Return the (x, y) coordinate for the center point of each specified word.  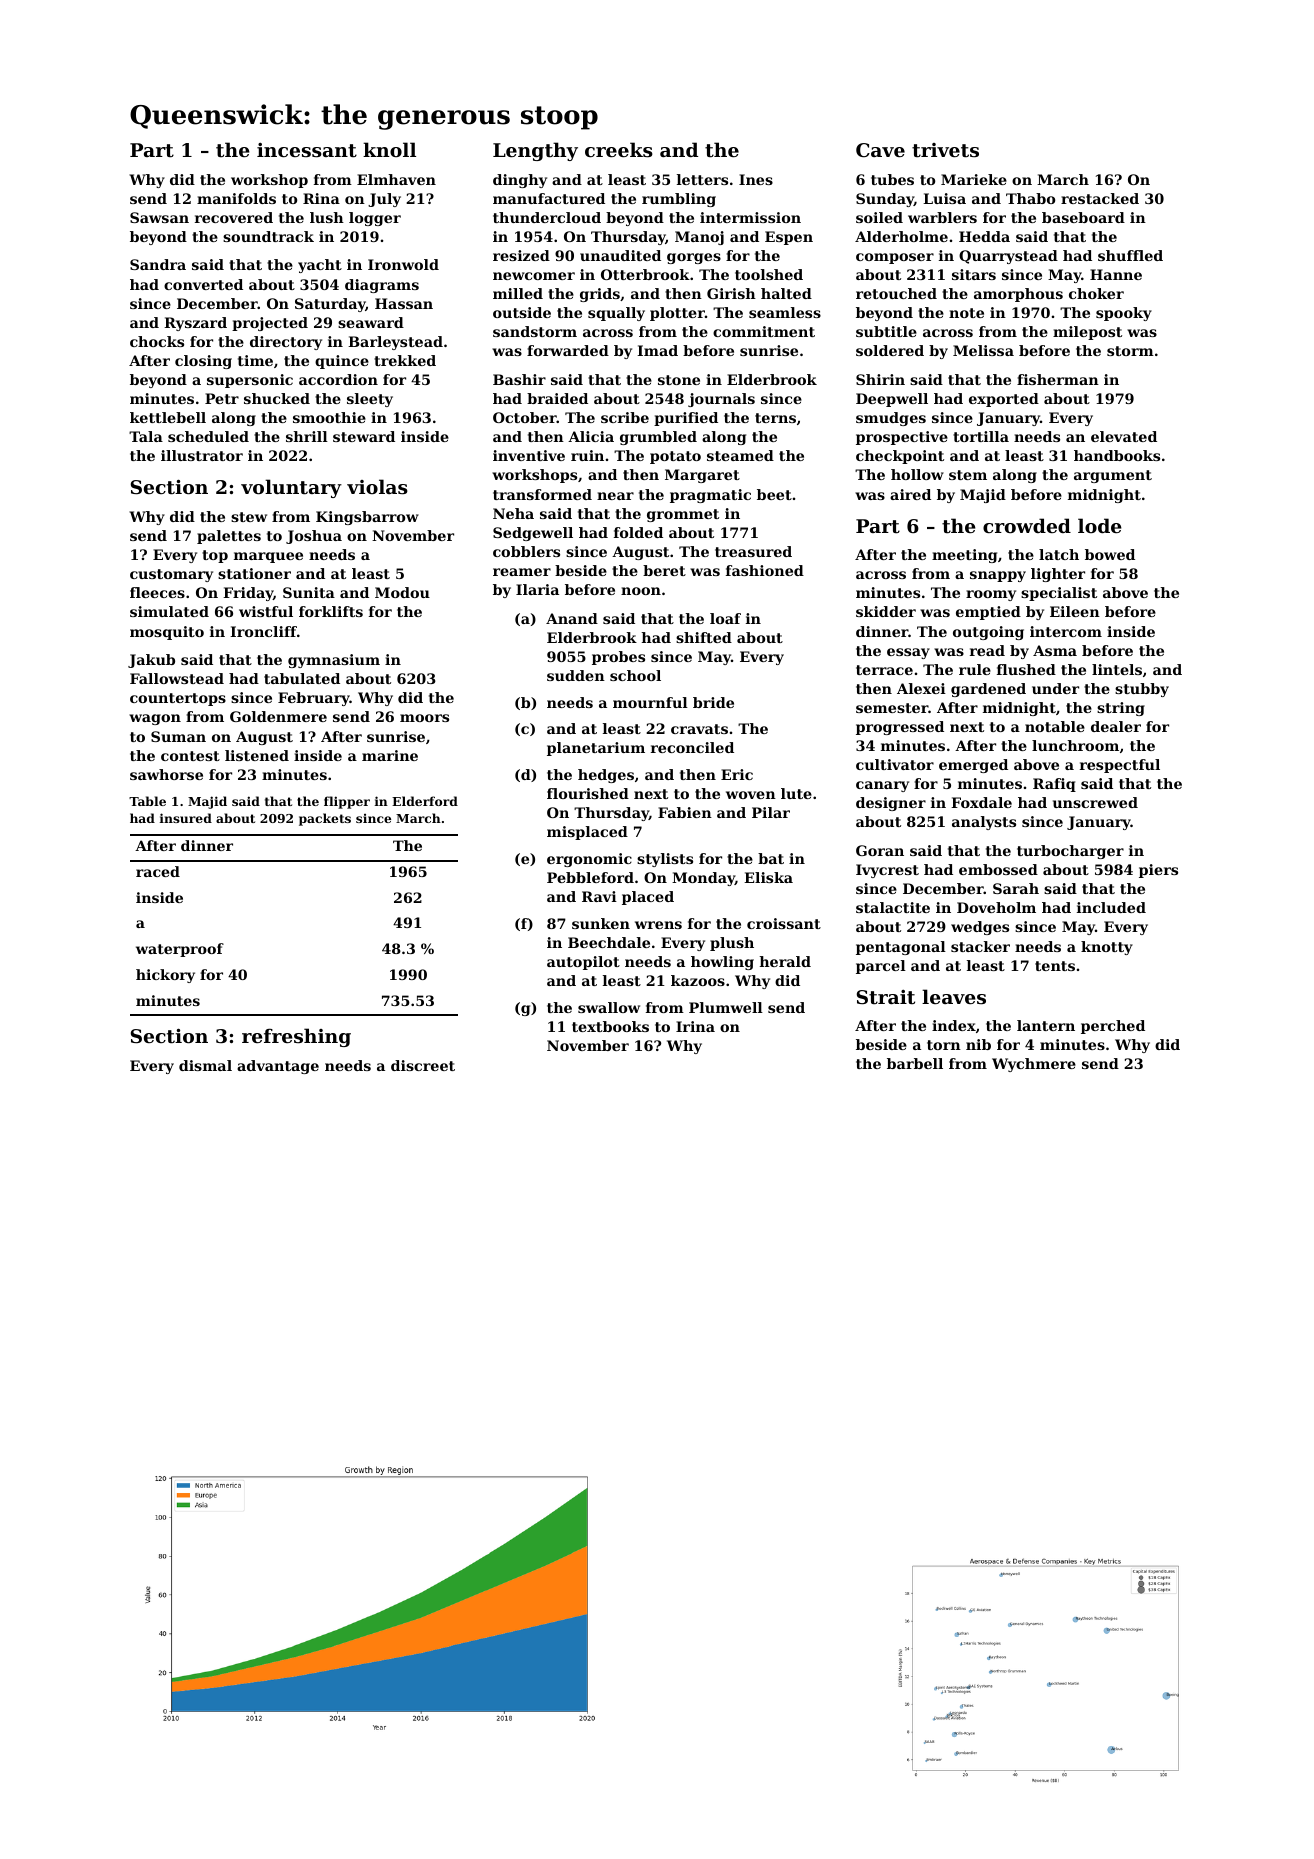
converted (203, 284)
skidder (886, 611)
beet (774, 494)
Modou (402, 592)
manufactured (549, 198)
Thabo (1030, 198)
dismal (205, 1065)
